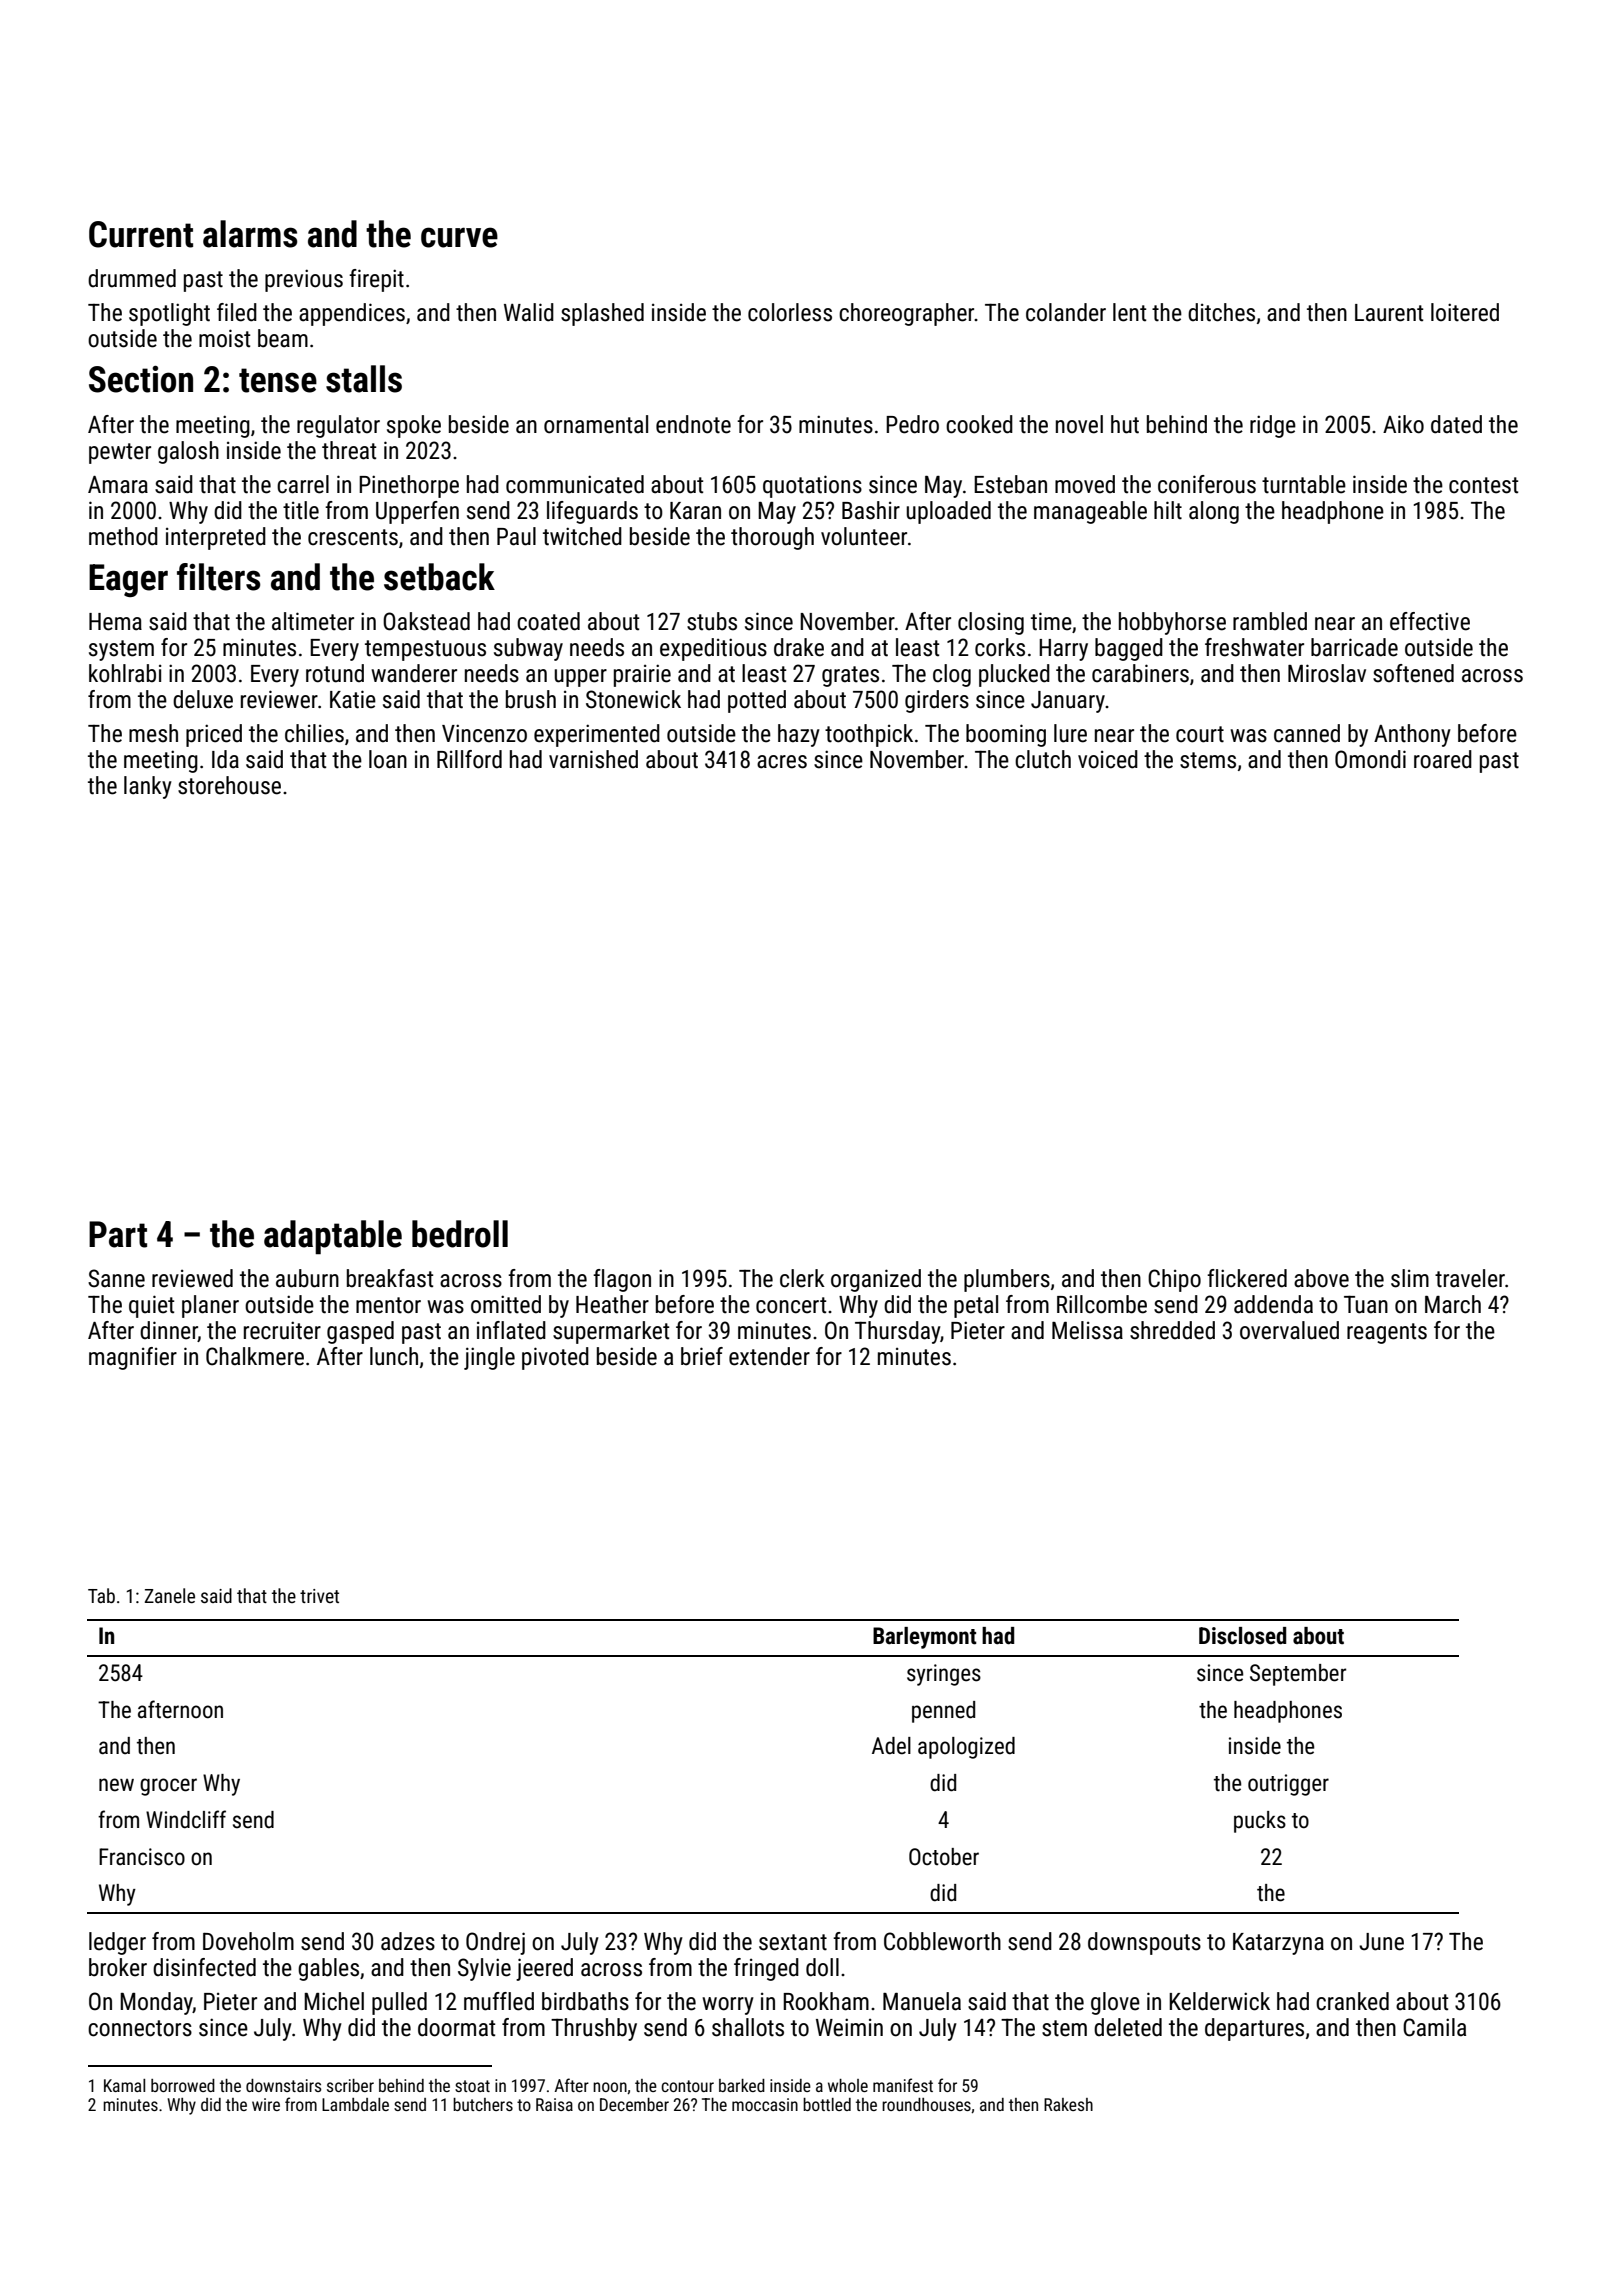 The height and width of the screenshot is (2292, 1620). I want to click on loitered, so click(1465, 312).
